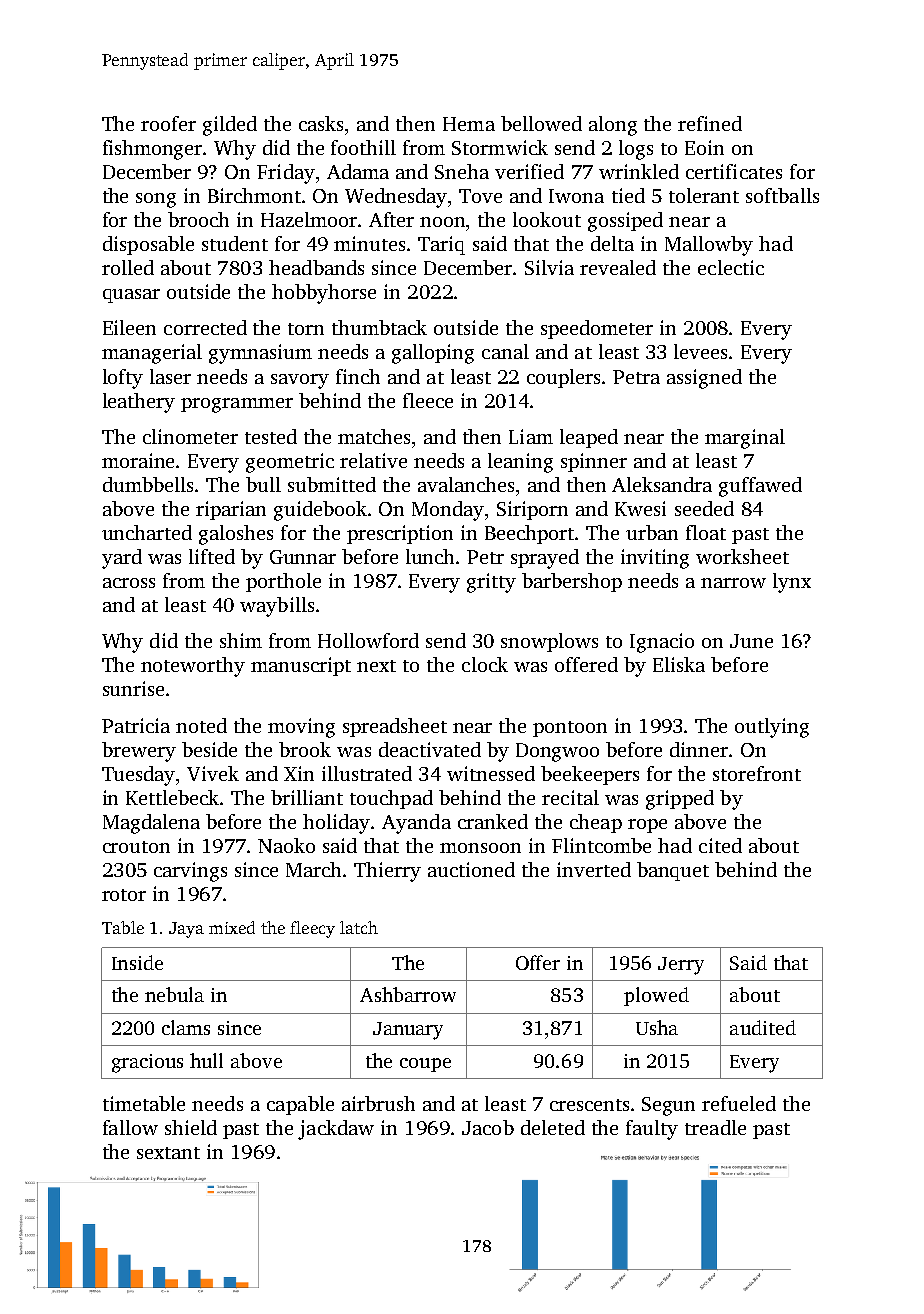 The width and height of the screenshot is (924, 1314). What do you see at coordinates (662, 643) in the screenshot?
I see `Ignacio` at bounding box center [662, 643].
